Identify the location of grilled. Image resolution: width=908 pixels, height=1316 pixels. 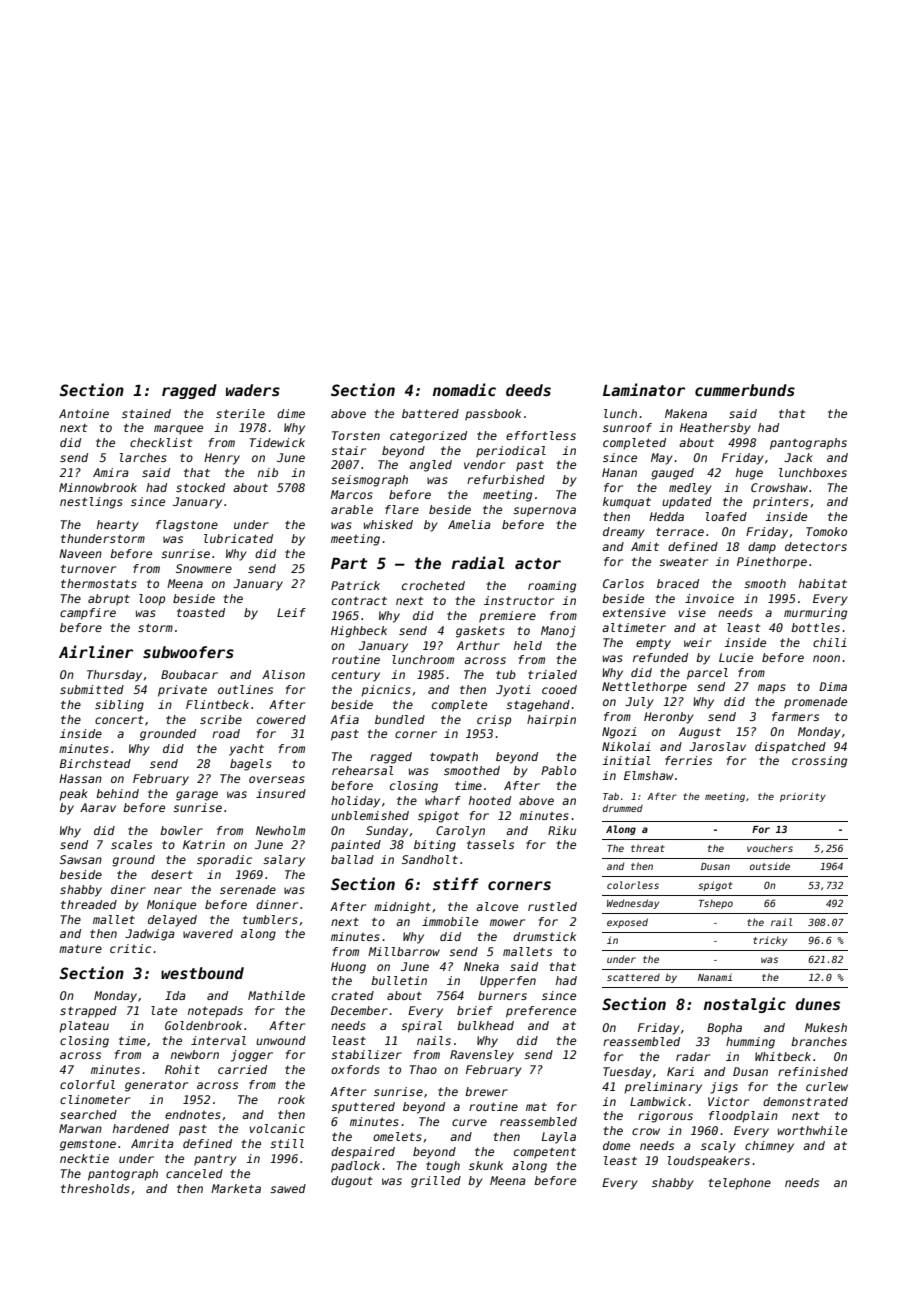
(436, 1182).
